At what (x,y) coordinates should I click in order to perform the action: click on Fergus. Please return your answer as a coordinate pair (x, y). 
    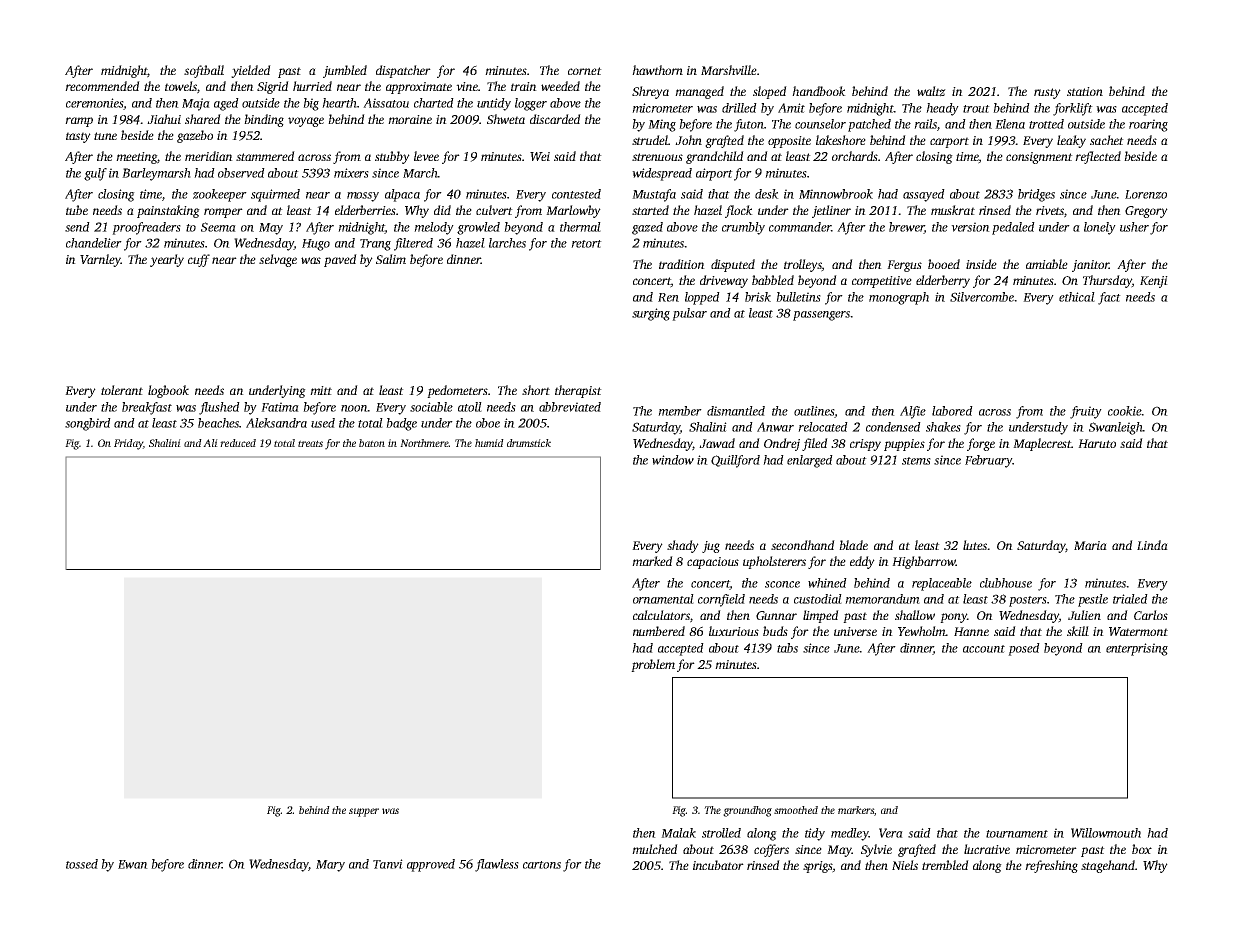
    Looking at the image, I should click on (904, 266).
